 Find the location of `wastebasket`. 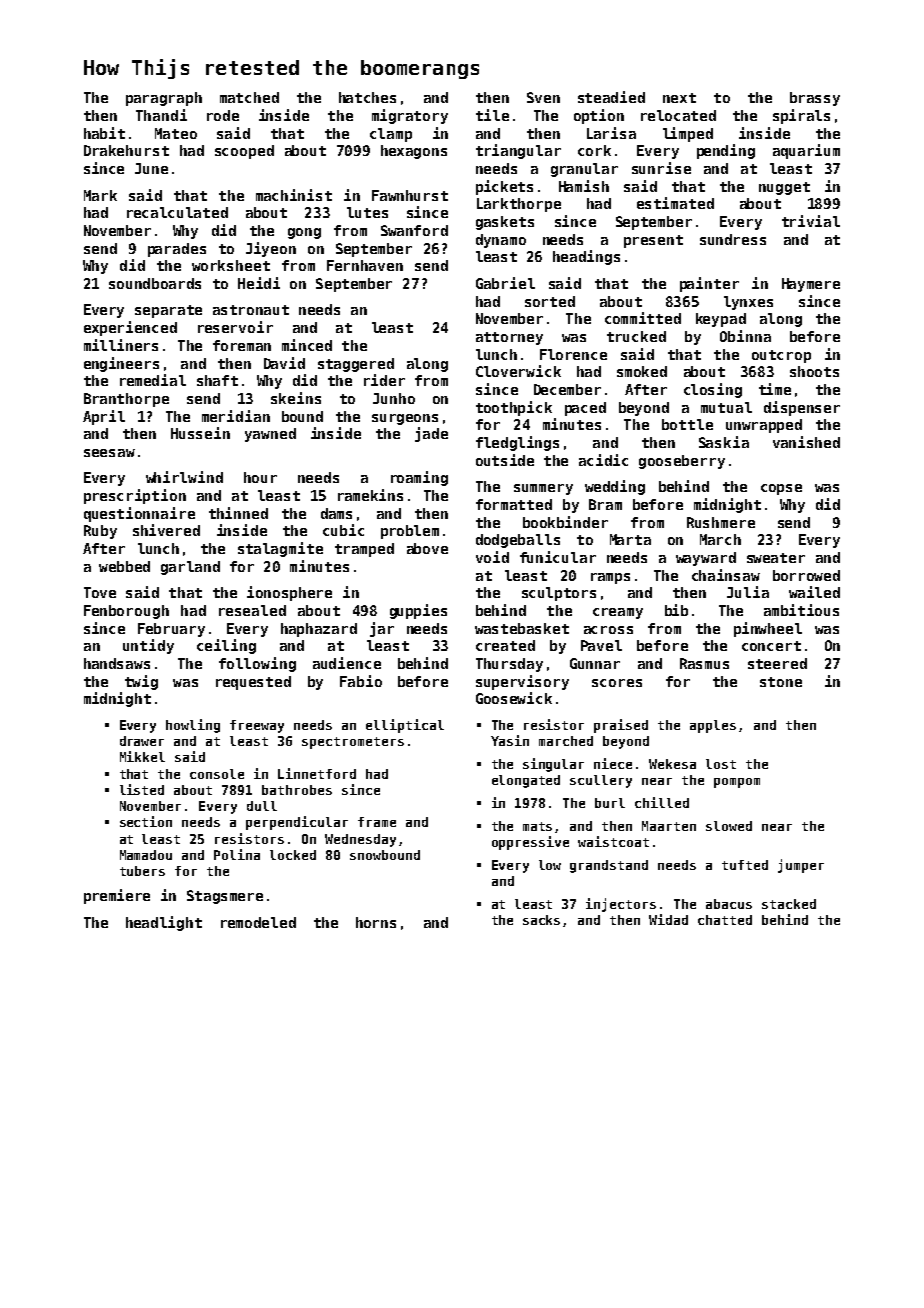

wastebasket is located at coordinates (522, 628).
